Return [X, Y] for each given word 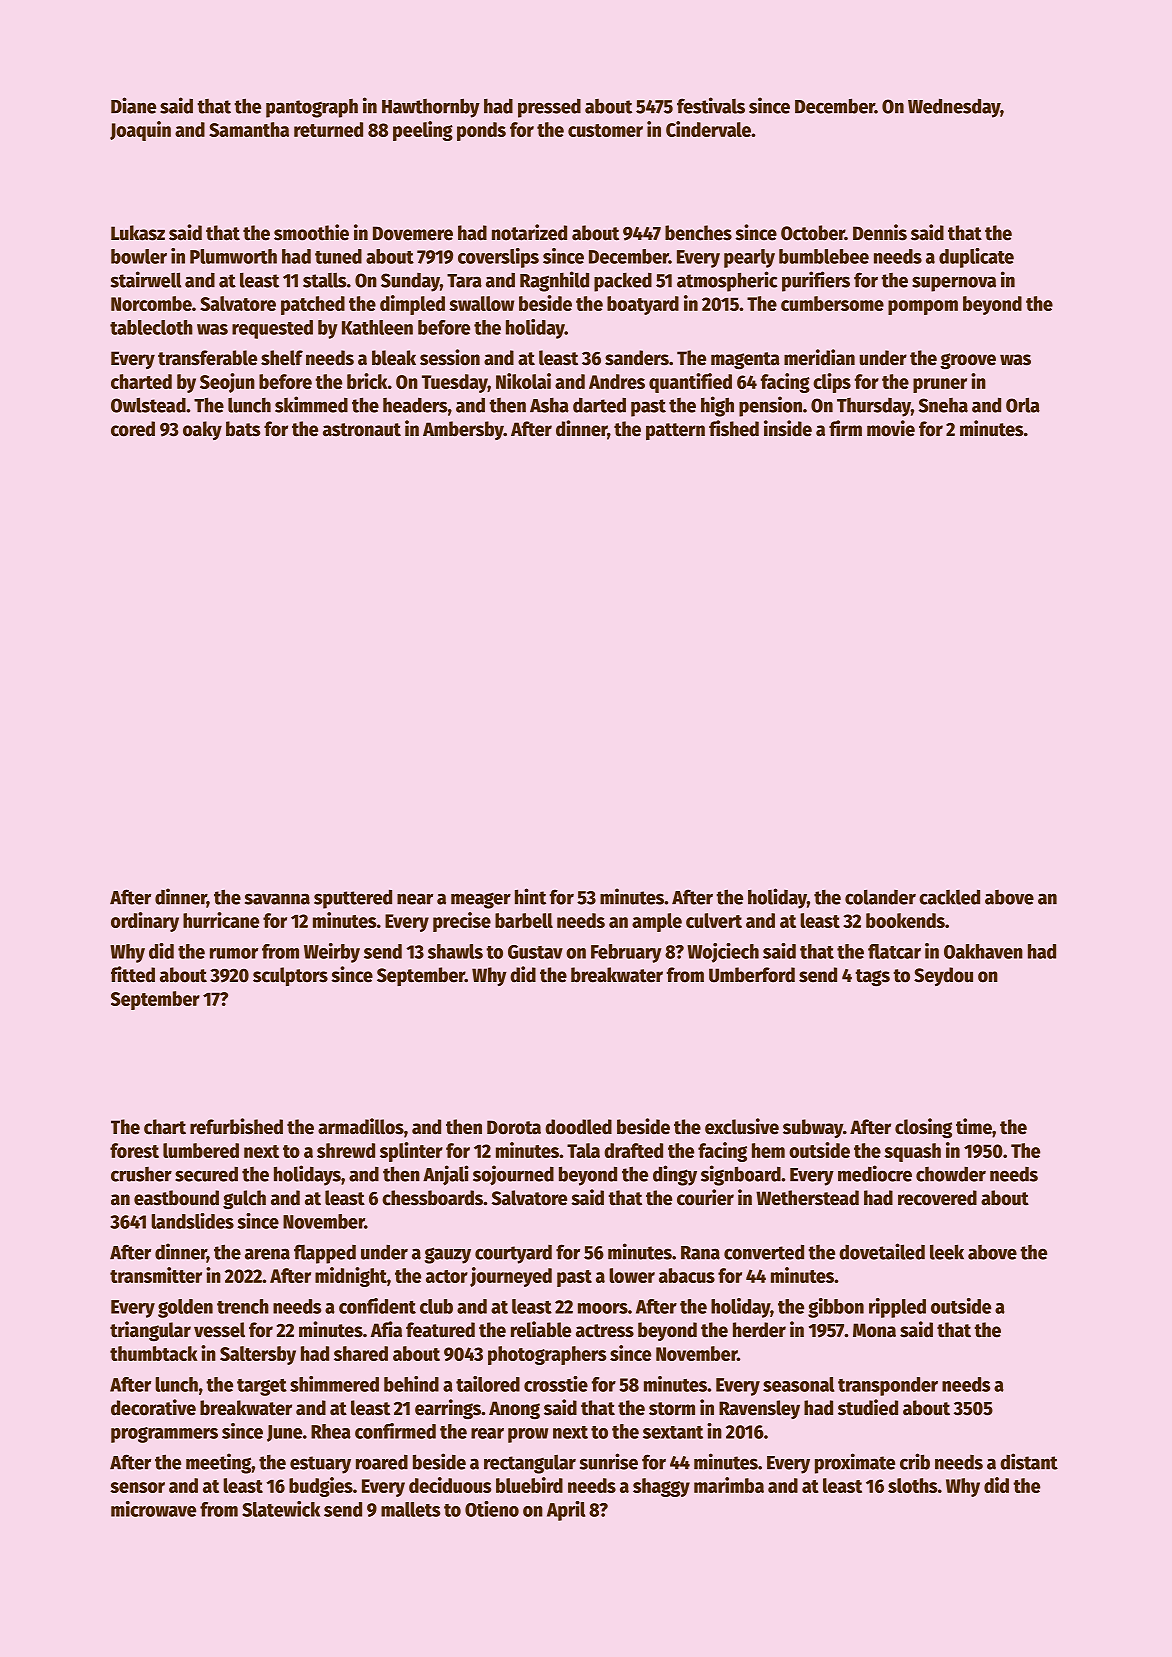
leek [947, 1252]
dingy [675, 1175]
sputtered [353, 899]
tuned [338, 256]
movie [891, 428]
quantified [690, 383]
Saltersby [258, 1355]
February [626, 953]
